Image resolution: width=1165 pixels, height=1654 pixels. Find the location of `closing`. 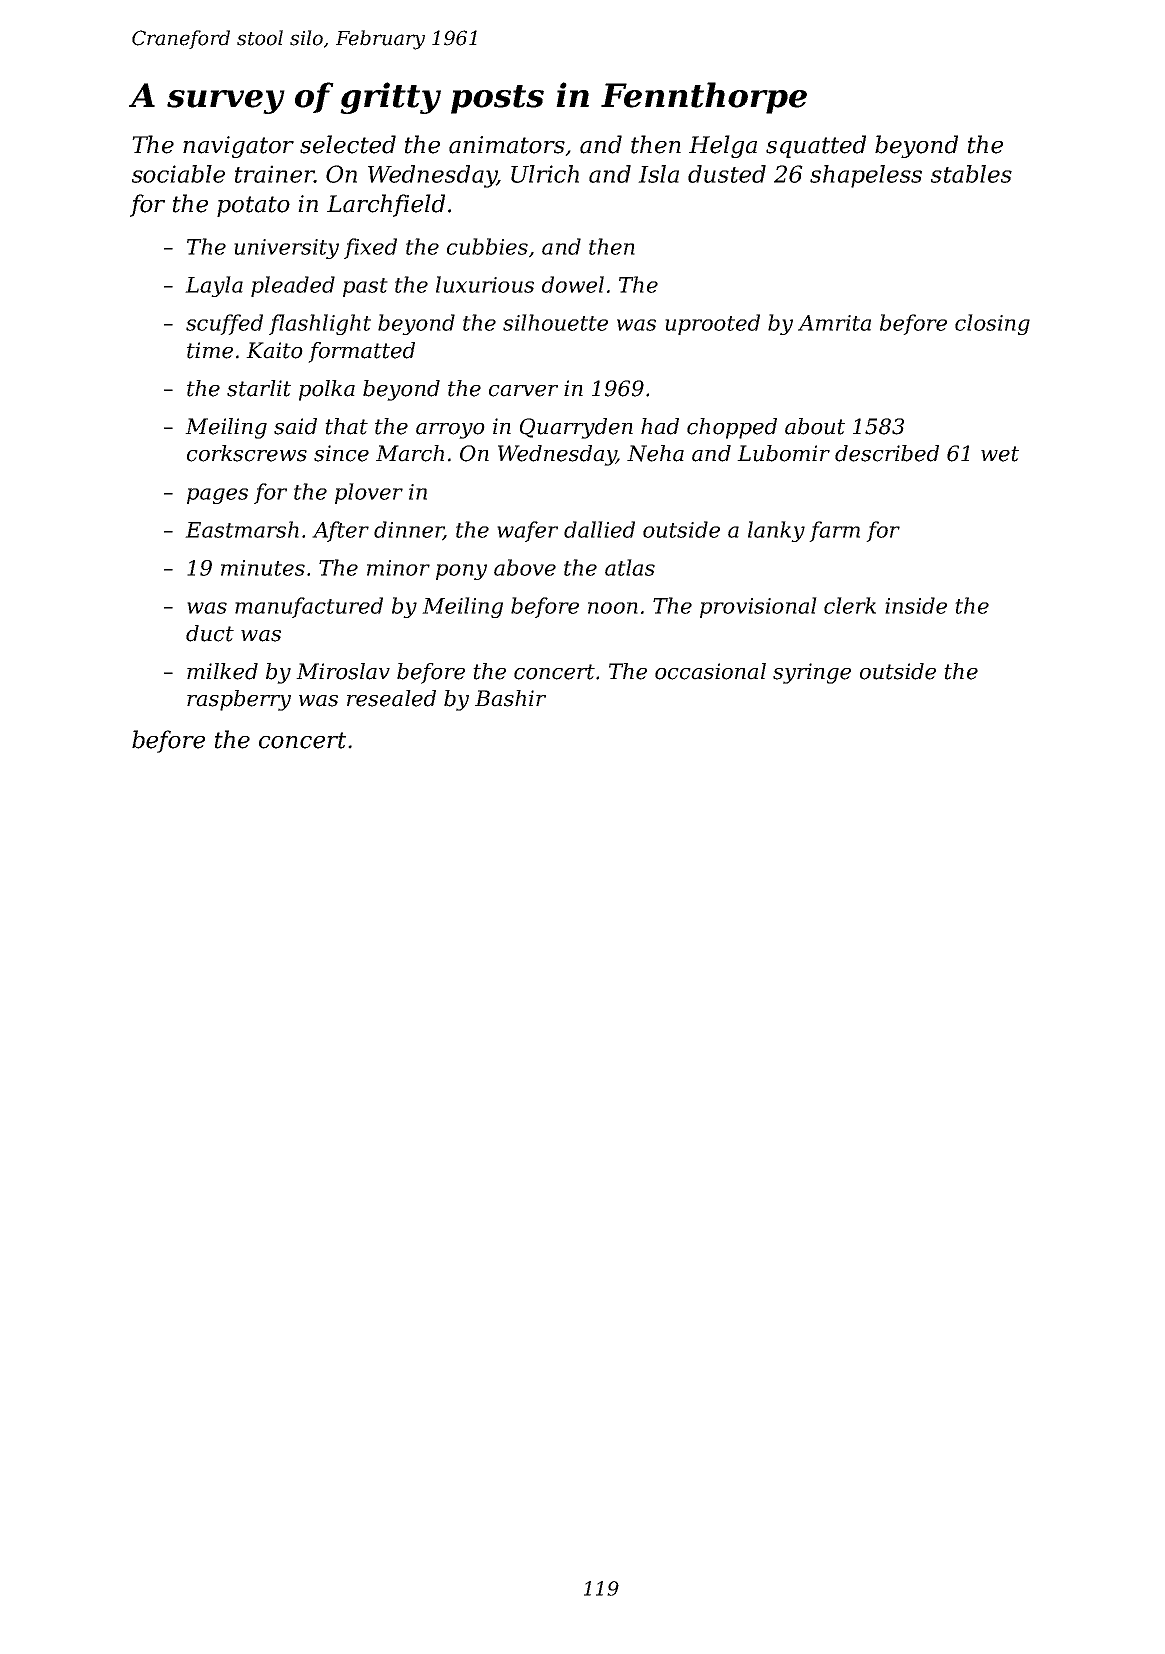

closing is located at coordinates (992, 324).
